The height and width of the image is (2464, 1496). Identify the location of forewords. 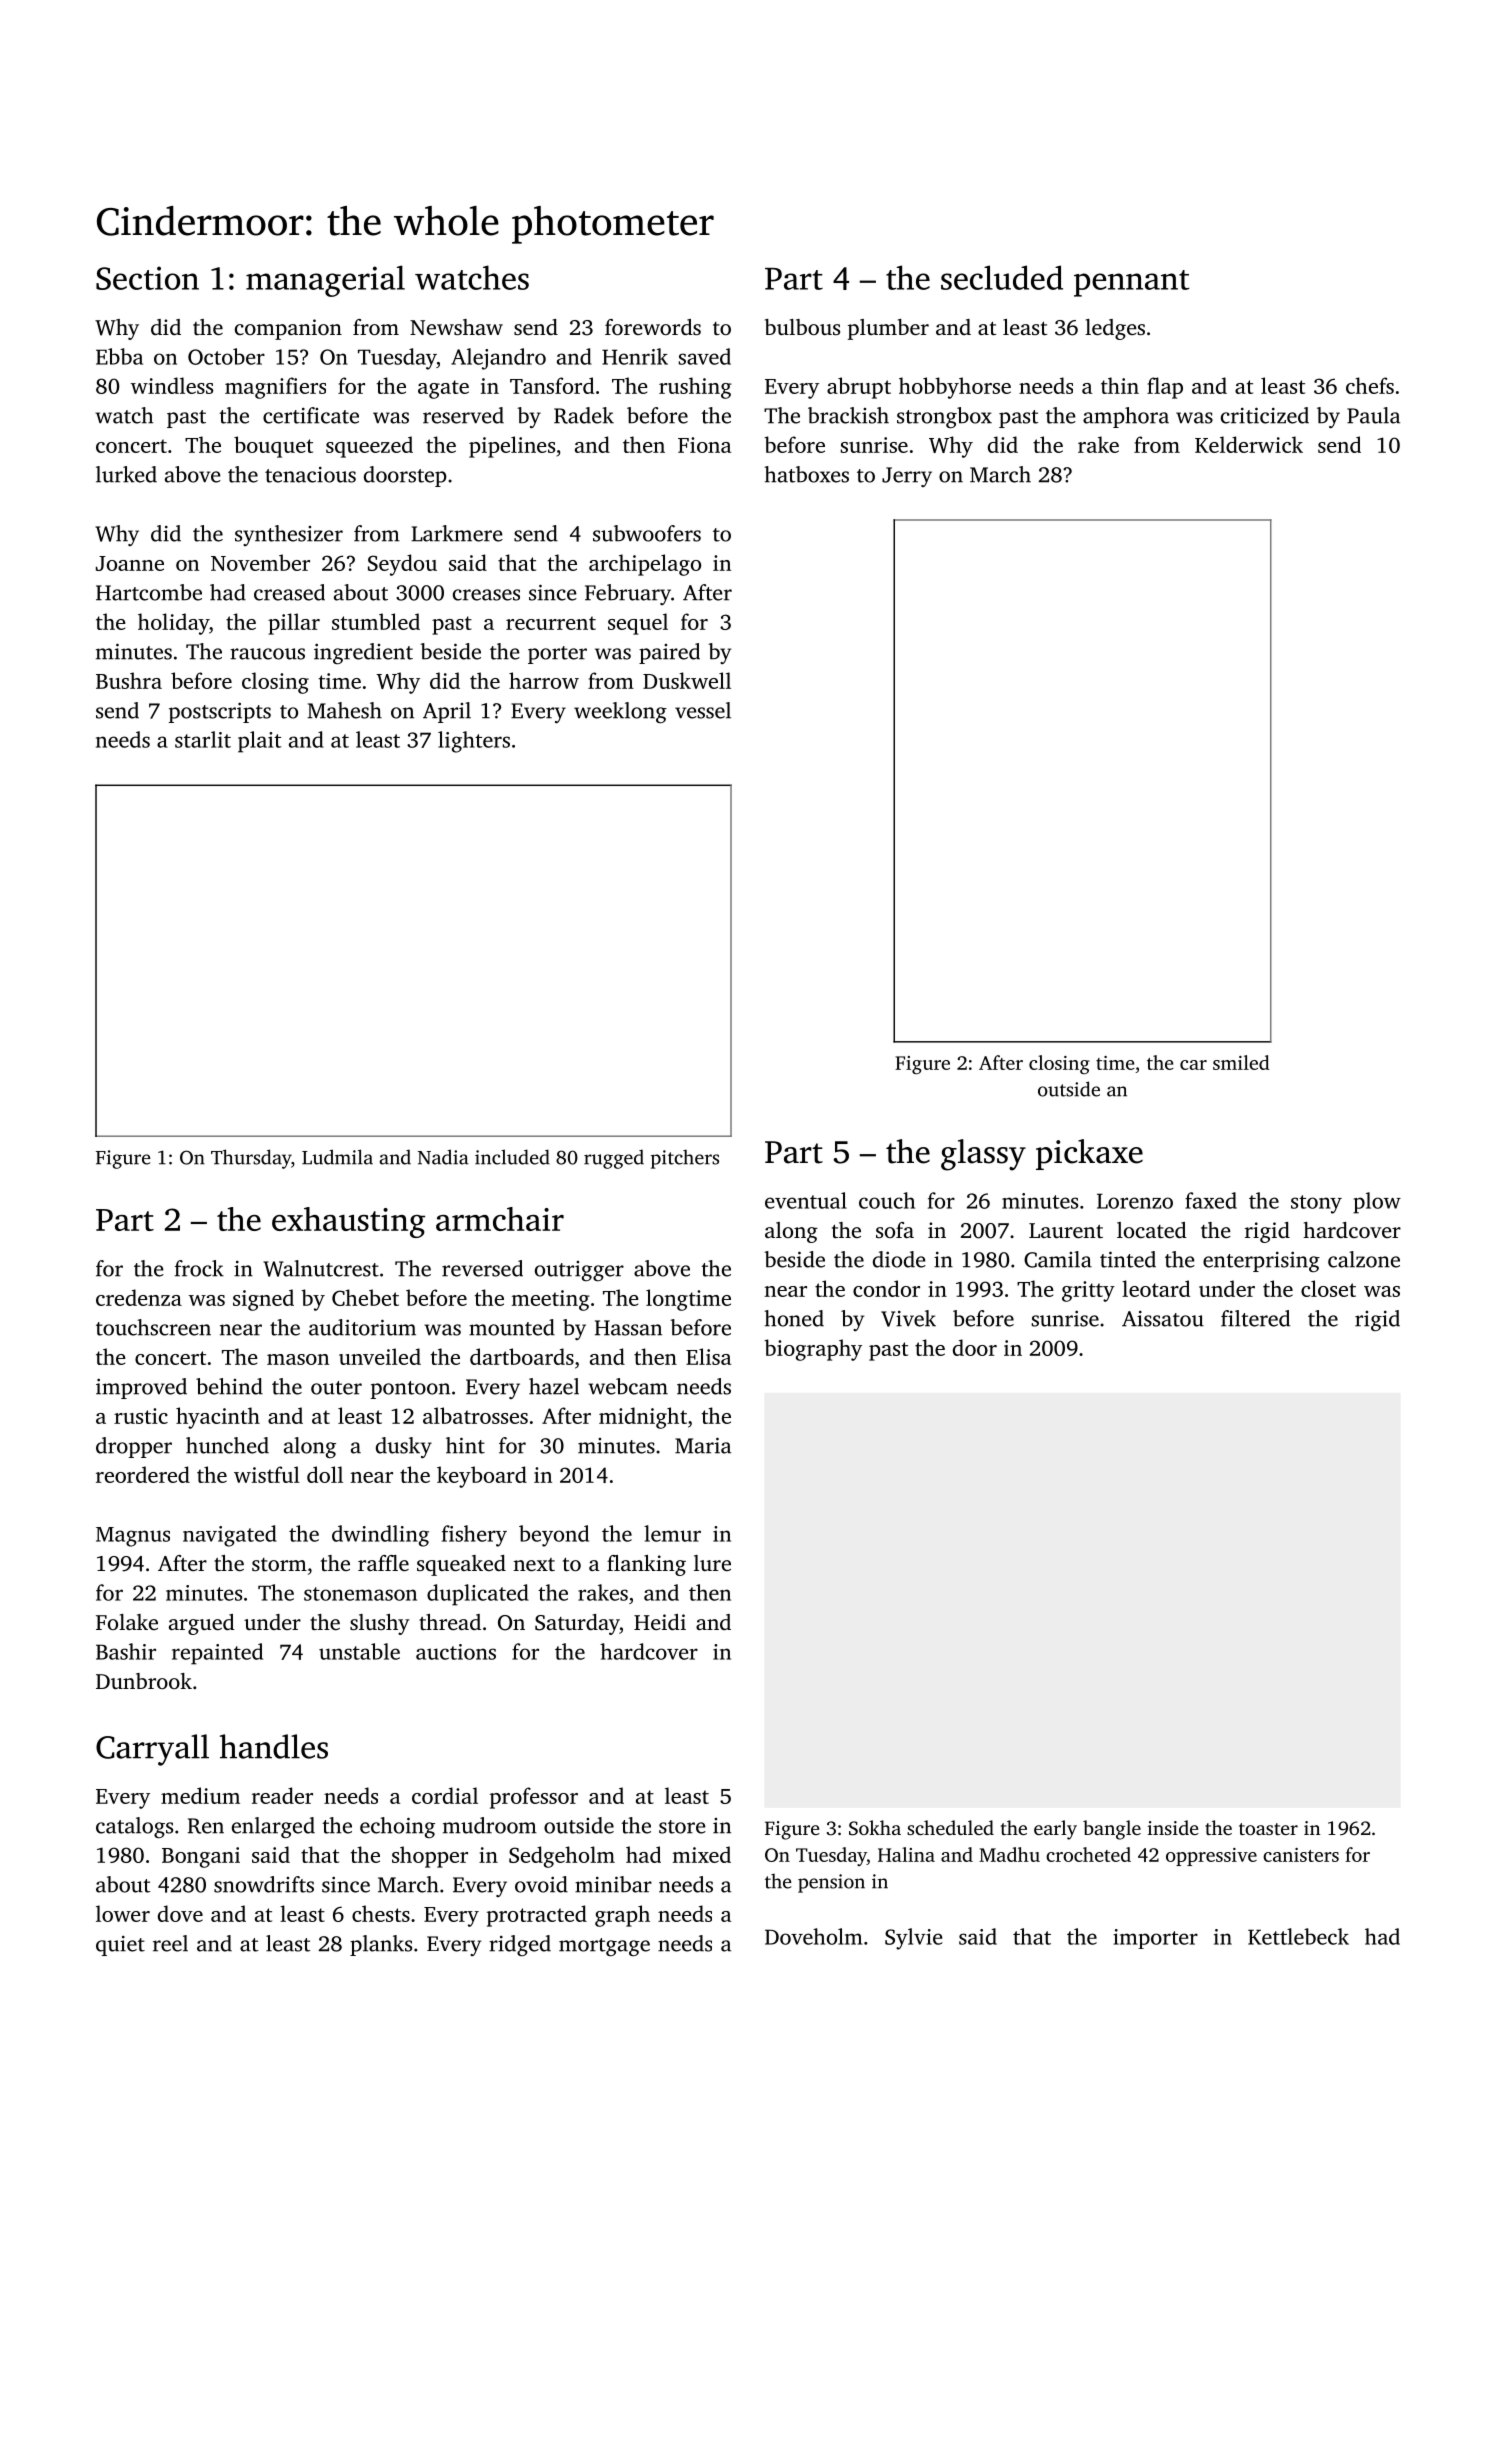
(653, 327).
